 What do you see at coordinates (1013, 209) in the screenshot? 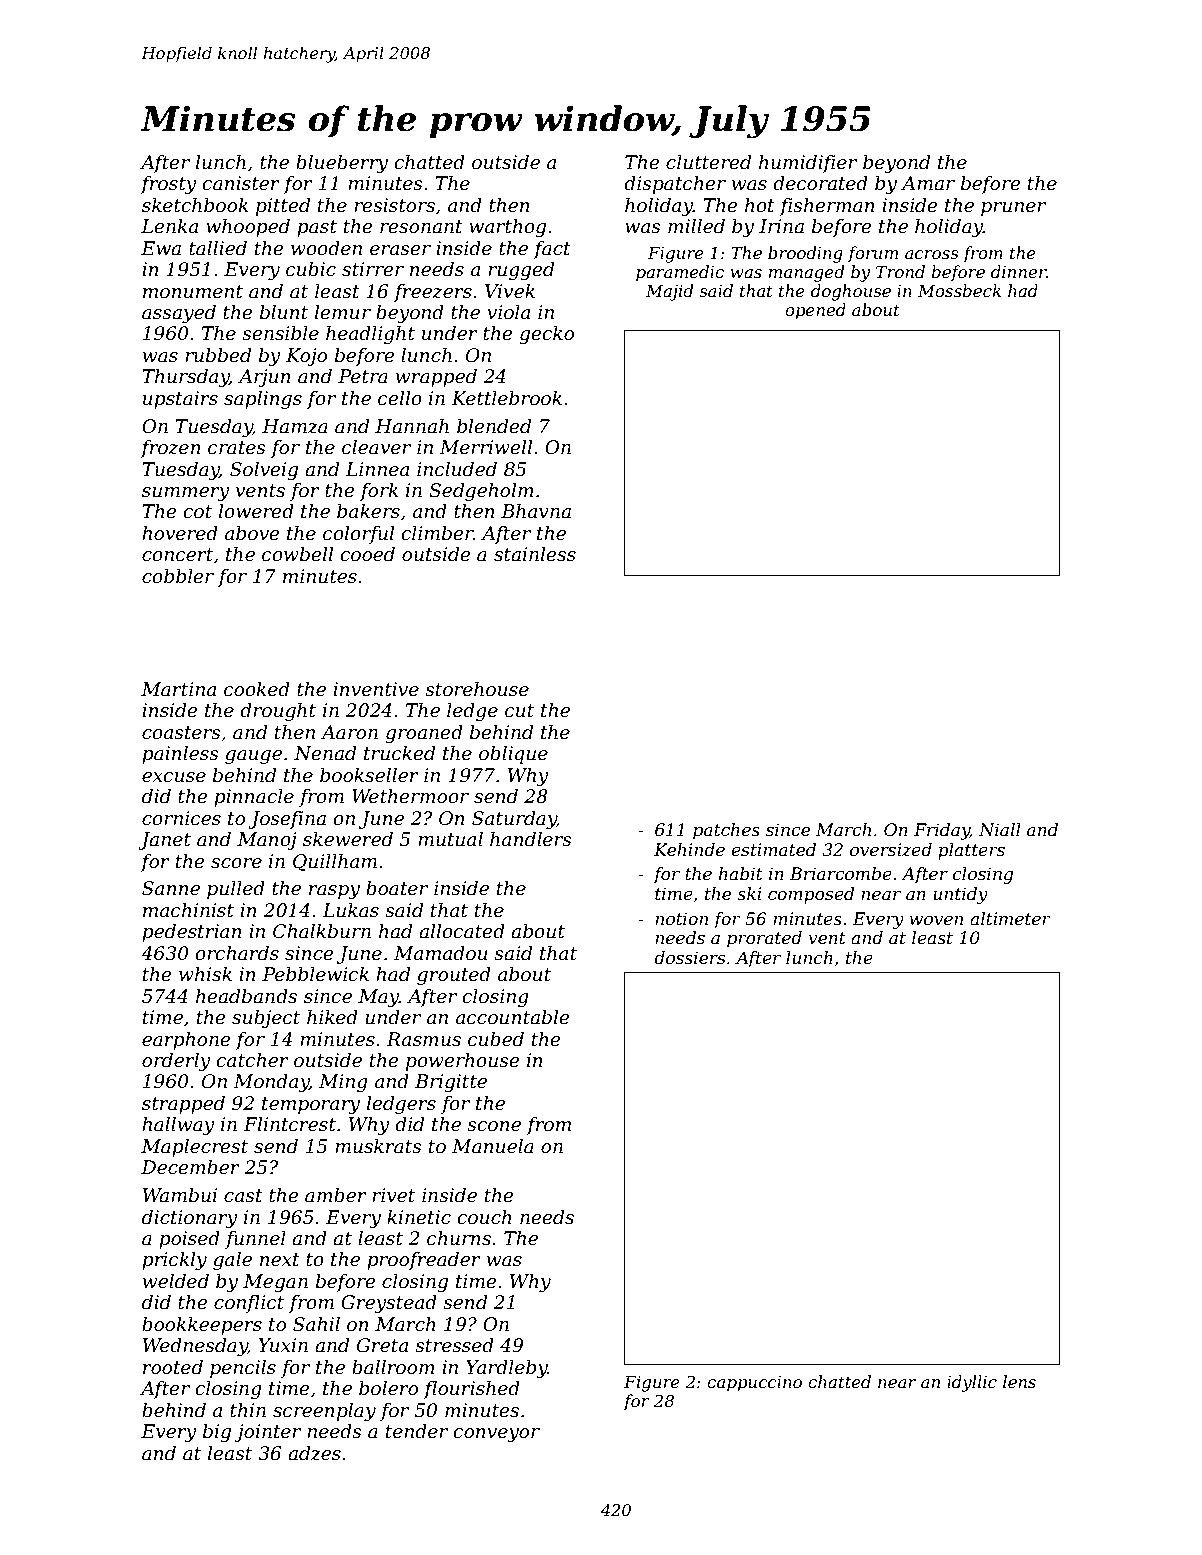
I see `pruner` at bounding box center [1013, 209].
